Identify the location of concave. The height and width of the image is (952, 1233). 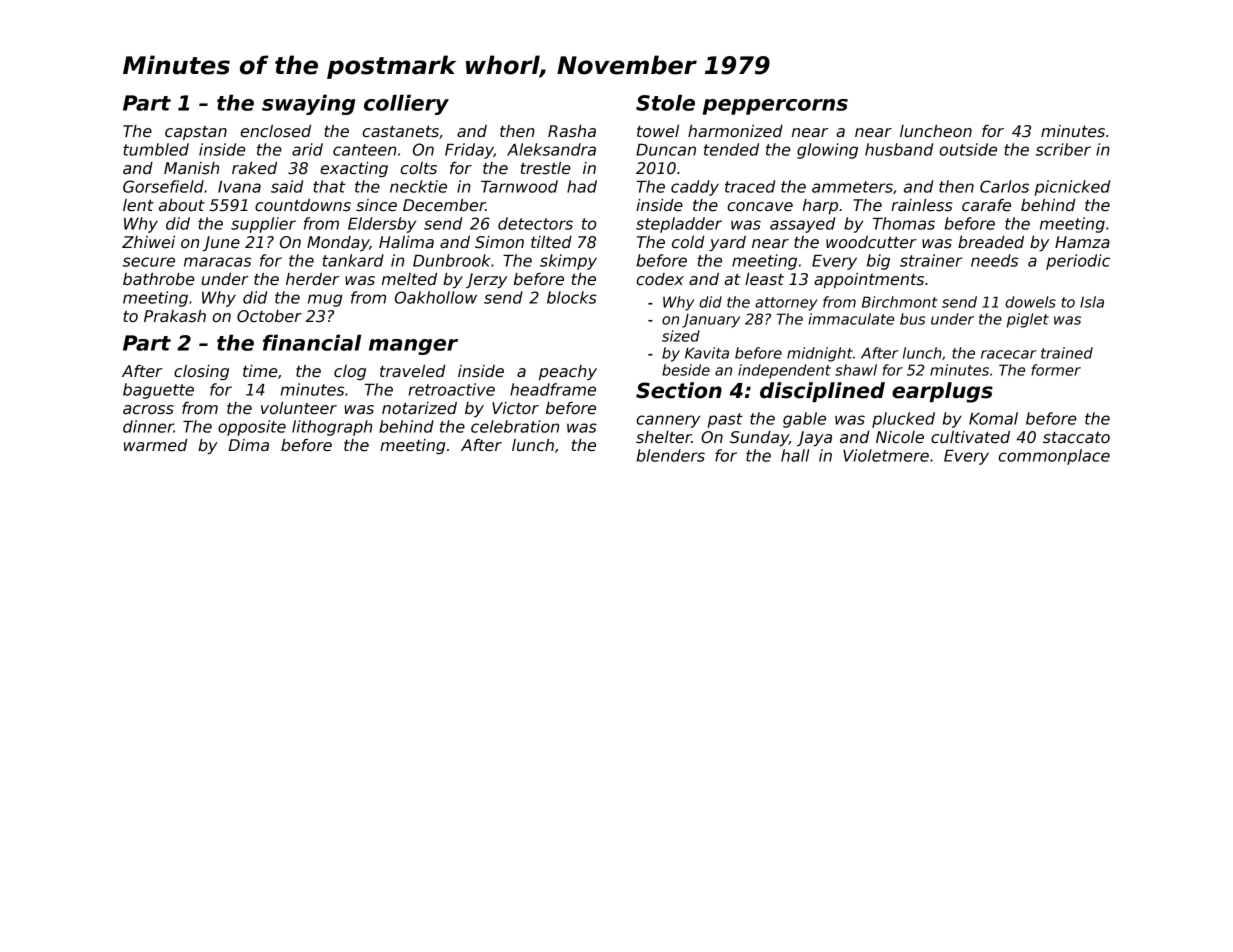
(760, 206).
